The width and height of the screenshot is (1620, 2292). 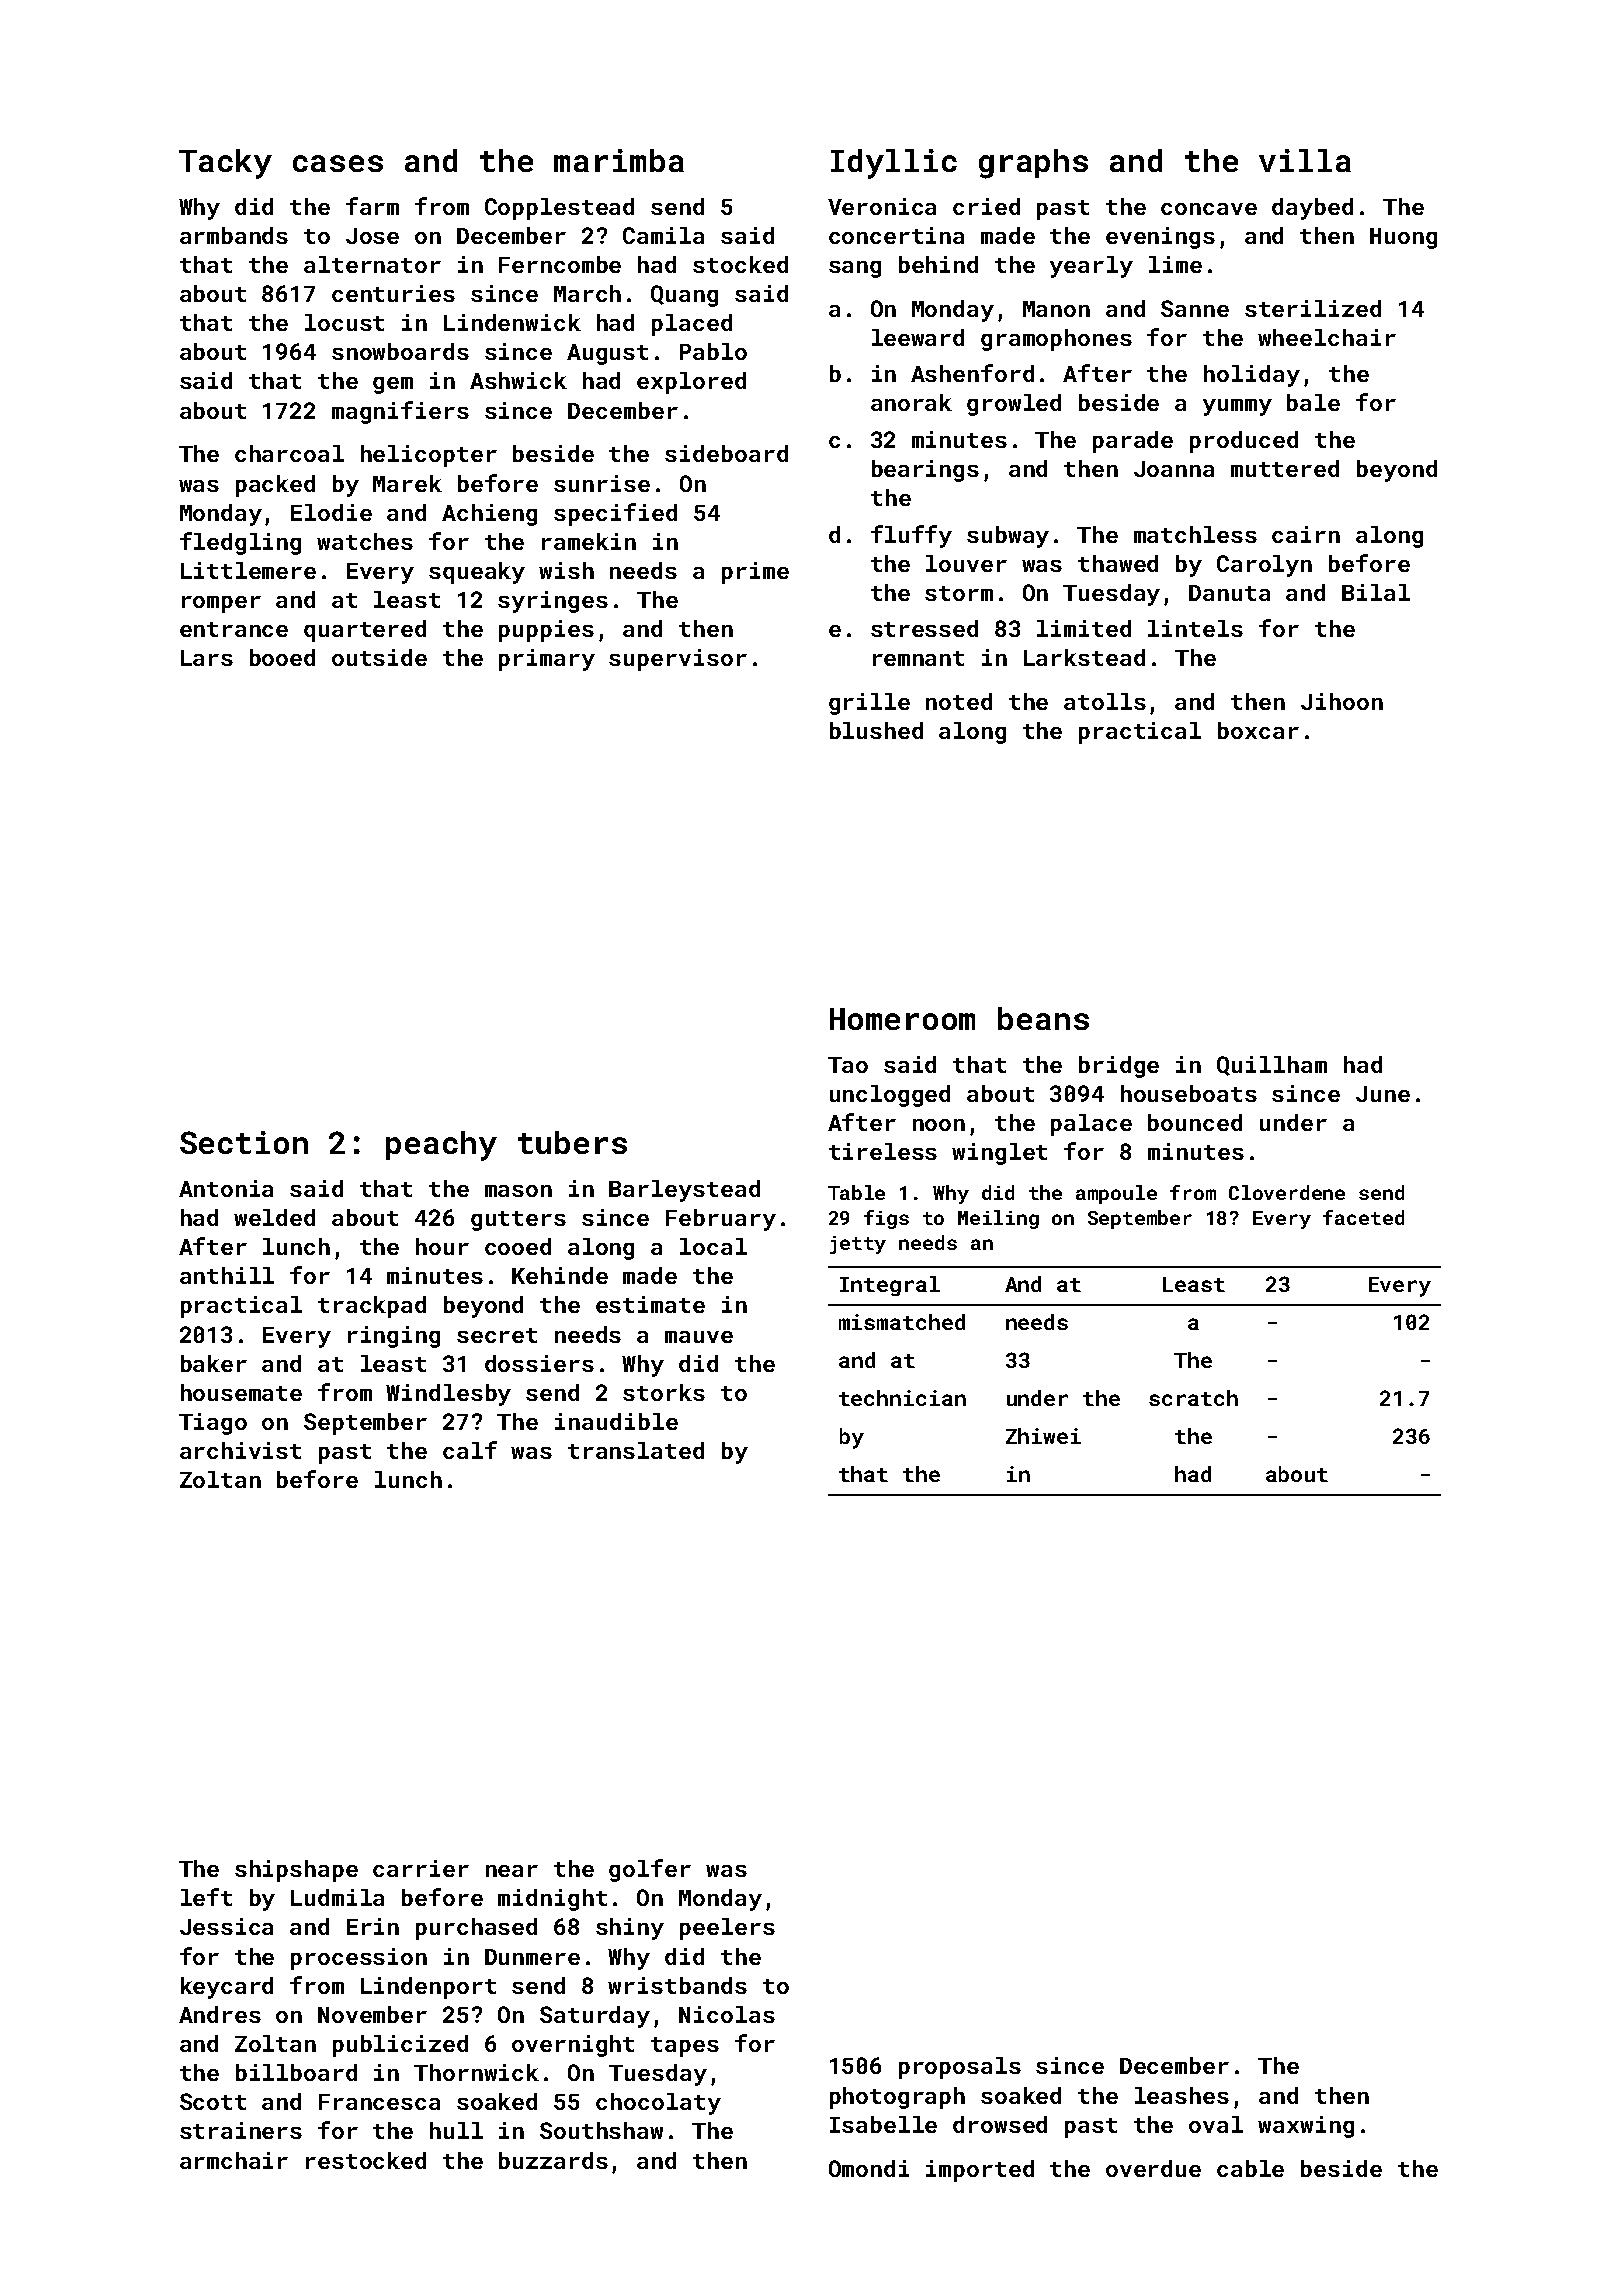 I want to click on charcoal, so click(x=289, y=453).
